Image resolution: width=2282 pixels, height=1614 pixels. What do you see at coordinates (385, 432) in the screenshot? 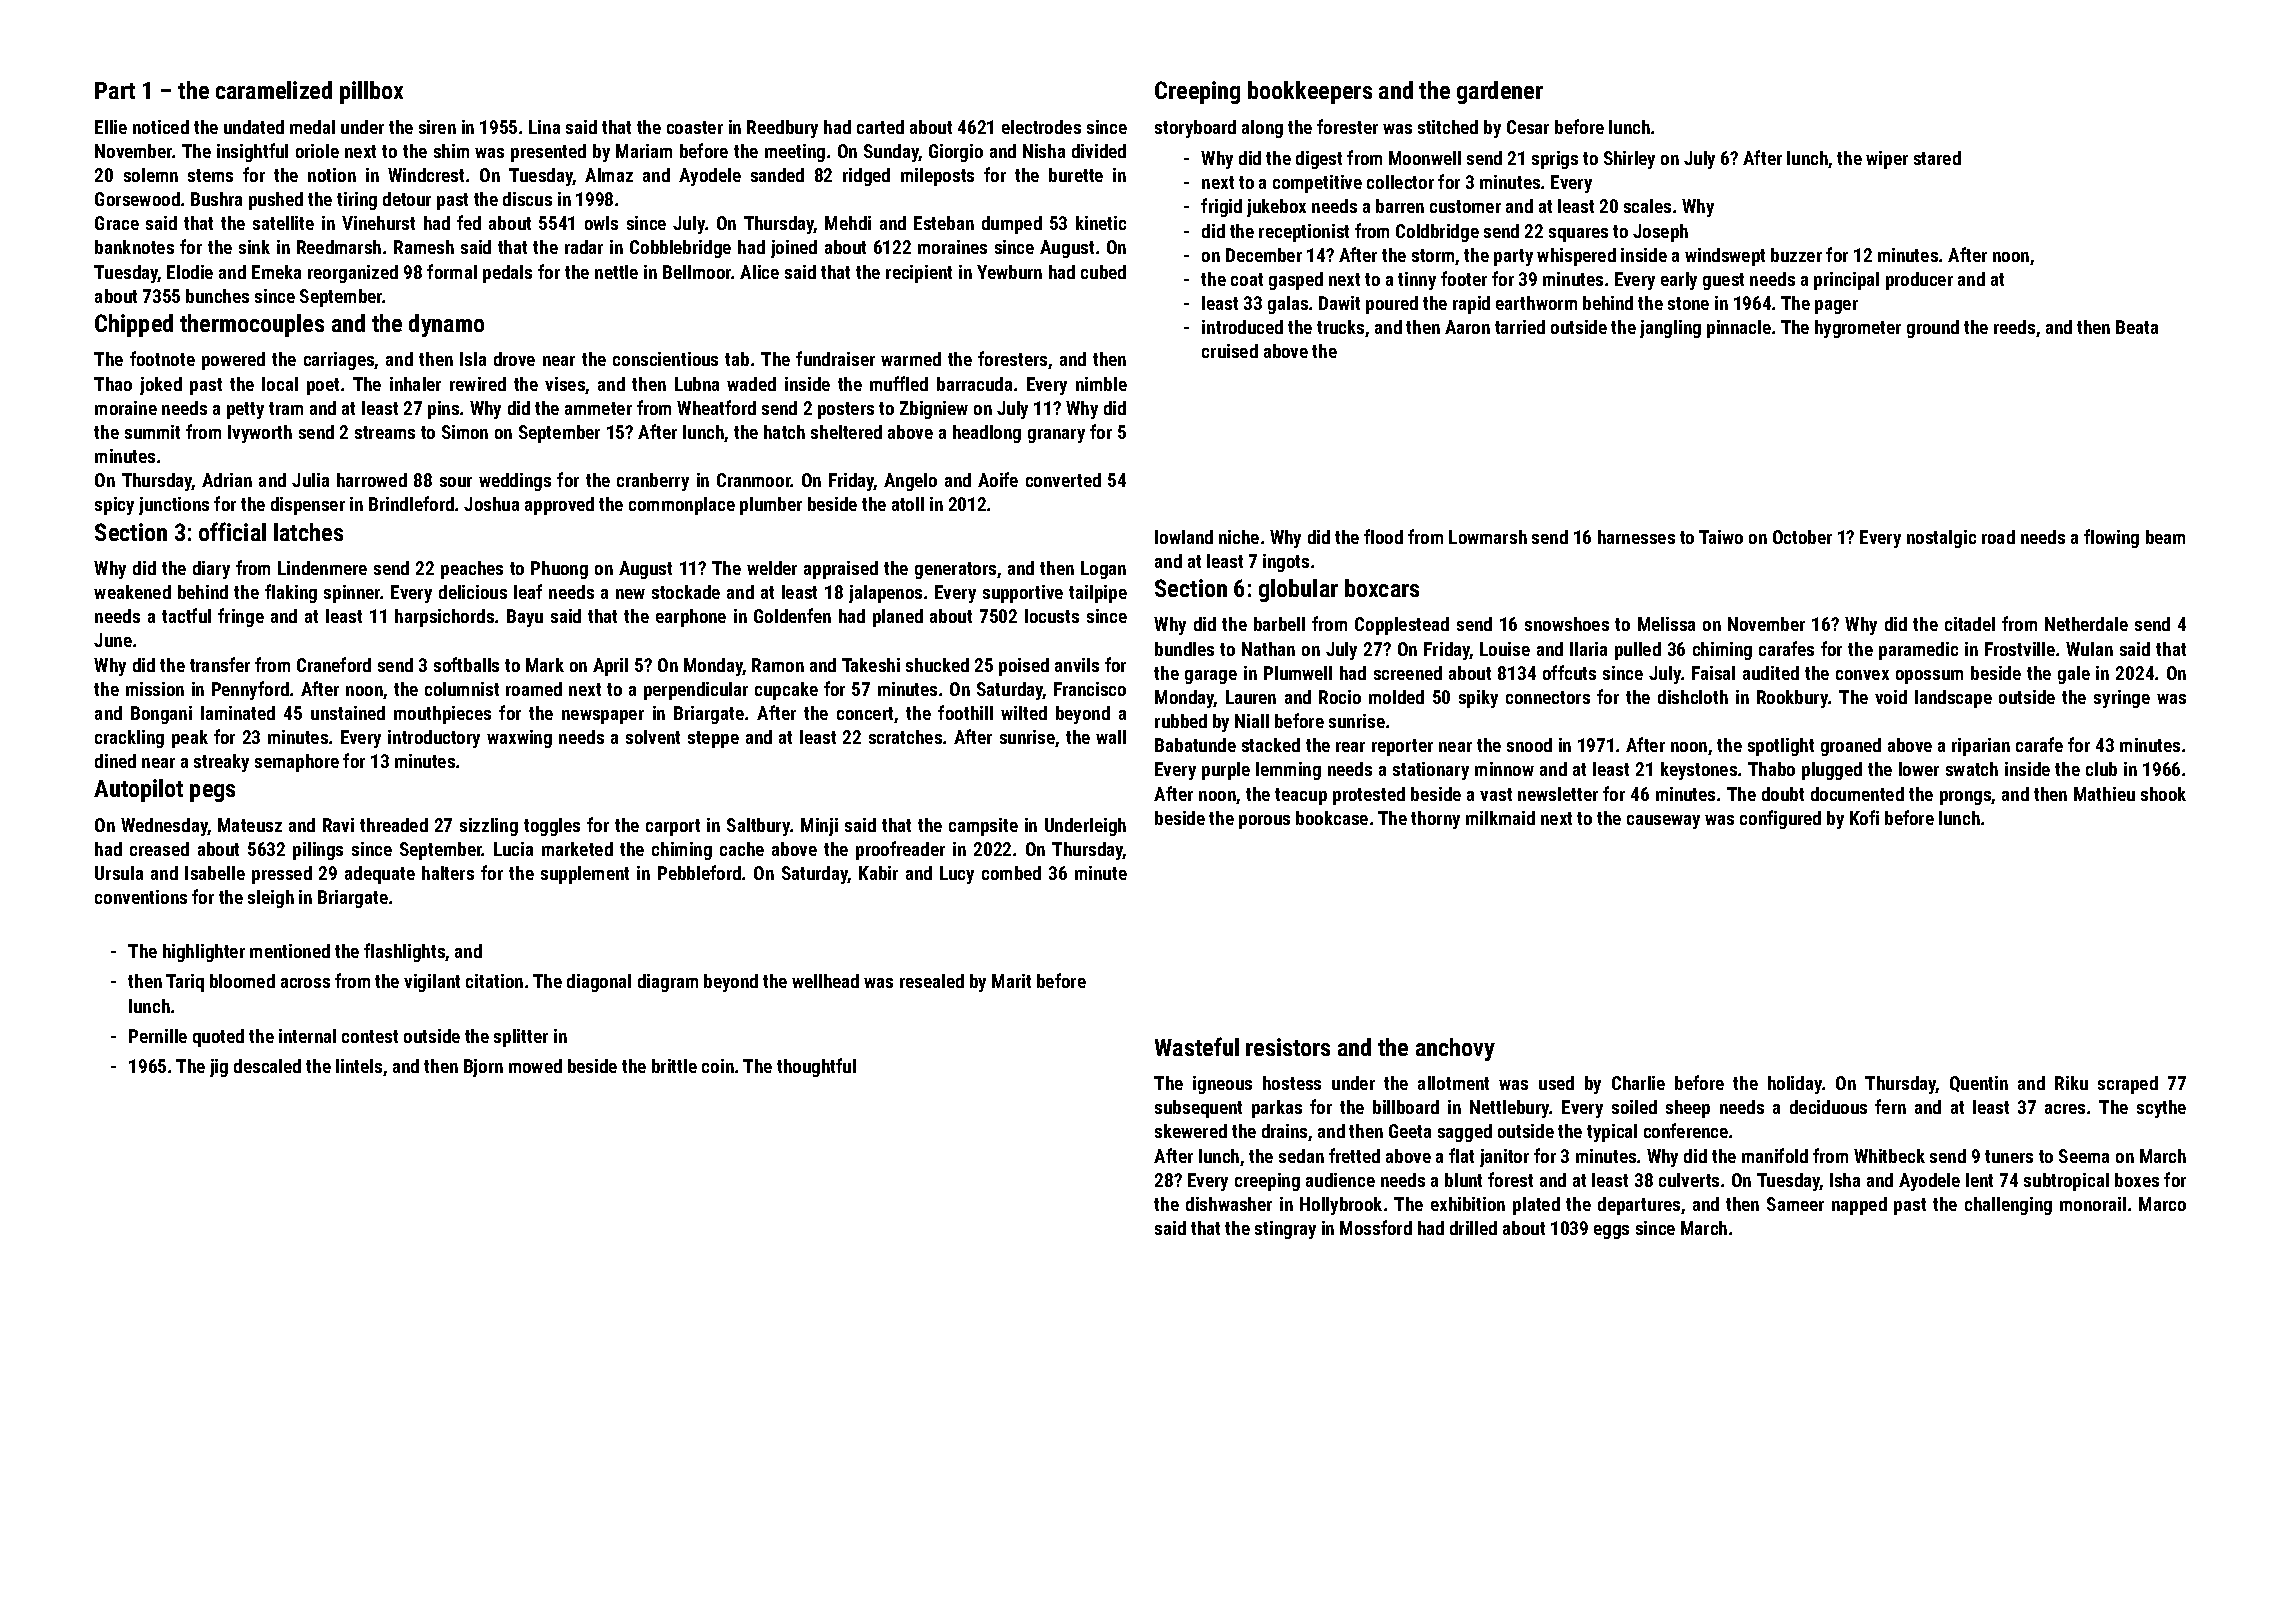
I see `streams` at bounding box center [385, 432].
